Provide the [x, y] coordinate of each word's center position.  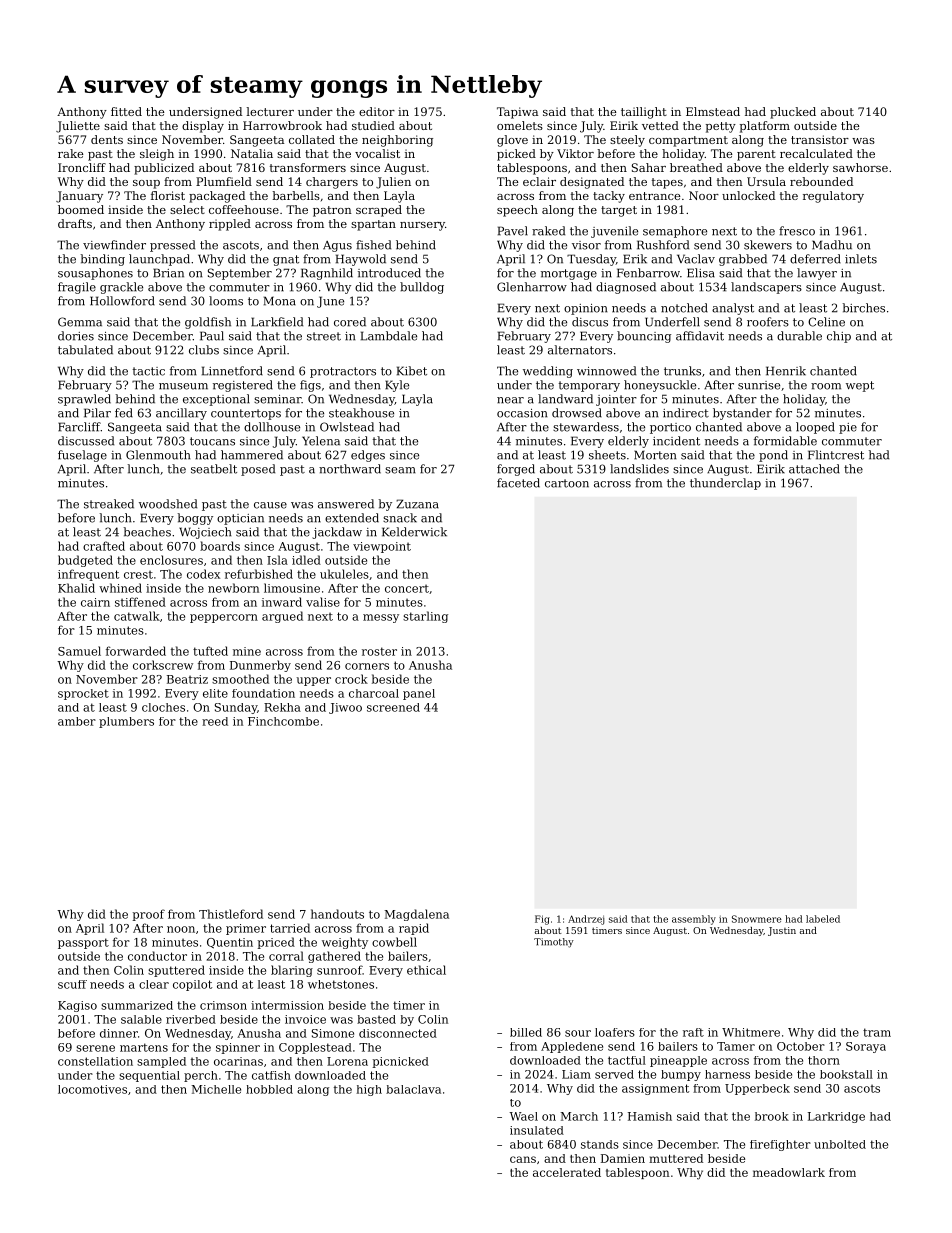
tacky [609, 197]
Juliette [78, 127]
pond [773, 456]
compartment [688, 141]
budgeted [85, 561]
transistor [820, 139]
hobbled [269, 1089]
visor [586, 245]
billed [526, 1032]
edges [368, 456]
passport [83, 943]
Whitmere [751, 1032]
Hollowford [122, 301]
